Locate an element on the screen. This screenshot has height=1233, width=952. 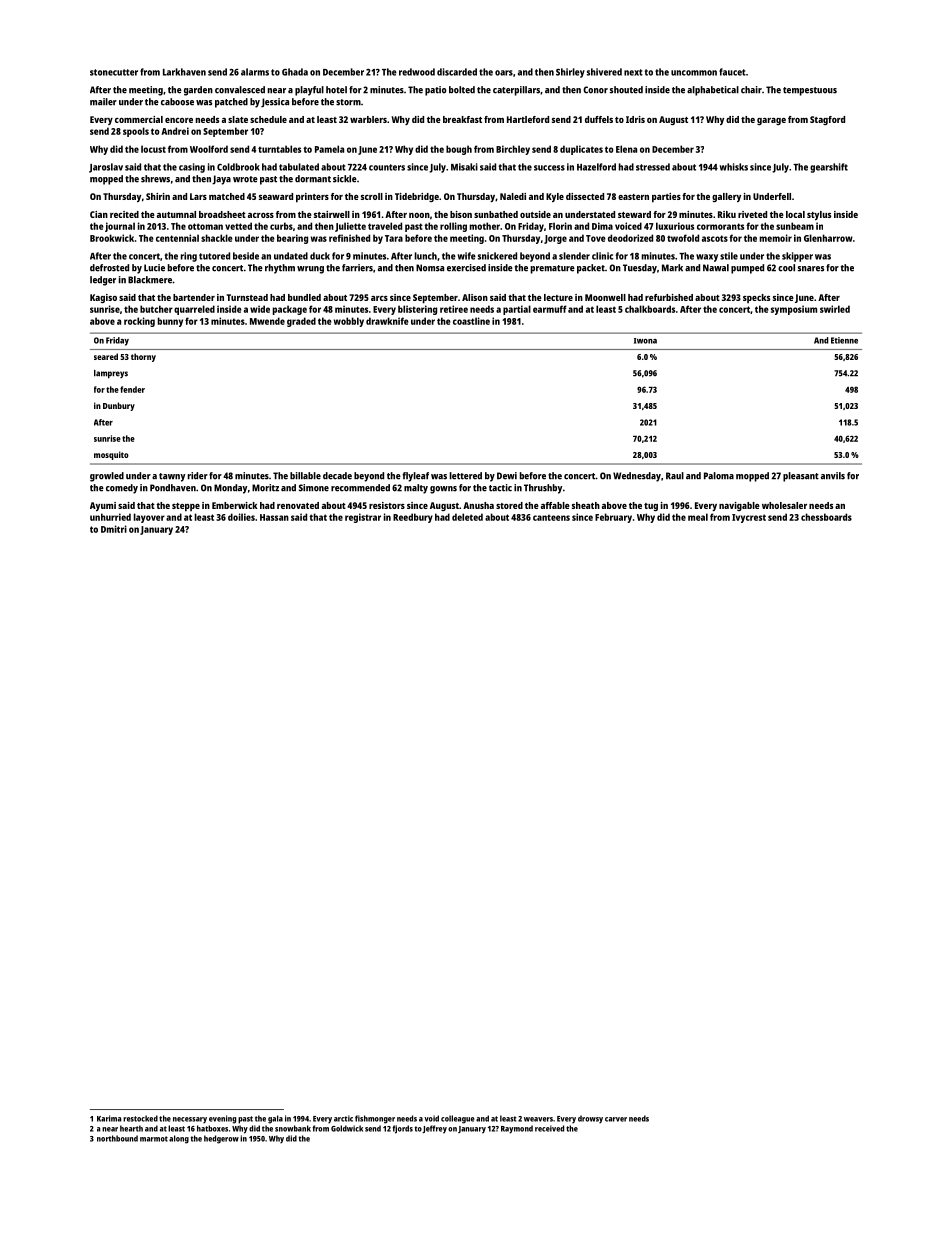
Jeffrey is located at coordinates (435, 1129).
